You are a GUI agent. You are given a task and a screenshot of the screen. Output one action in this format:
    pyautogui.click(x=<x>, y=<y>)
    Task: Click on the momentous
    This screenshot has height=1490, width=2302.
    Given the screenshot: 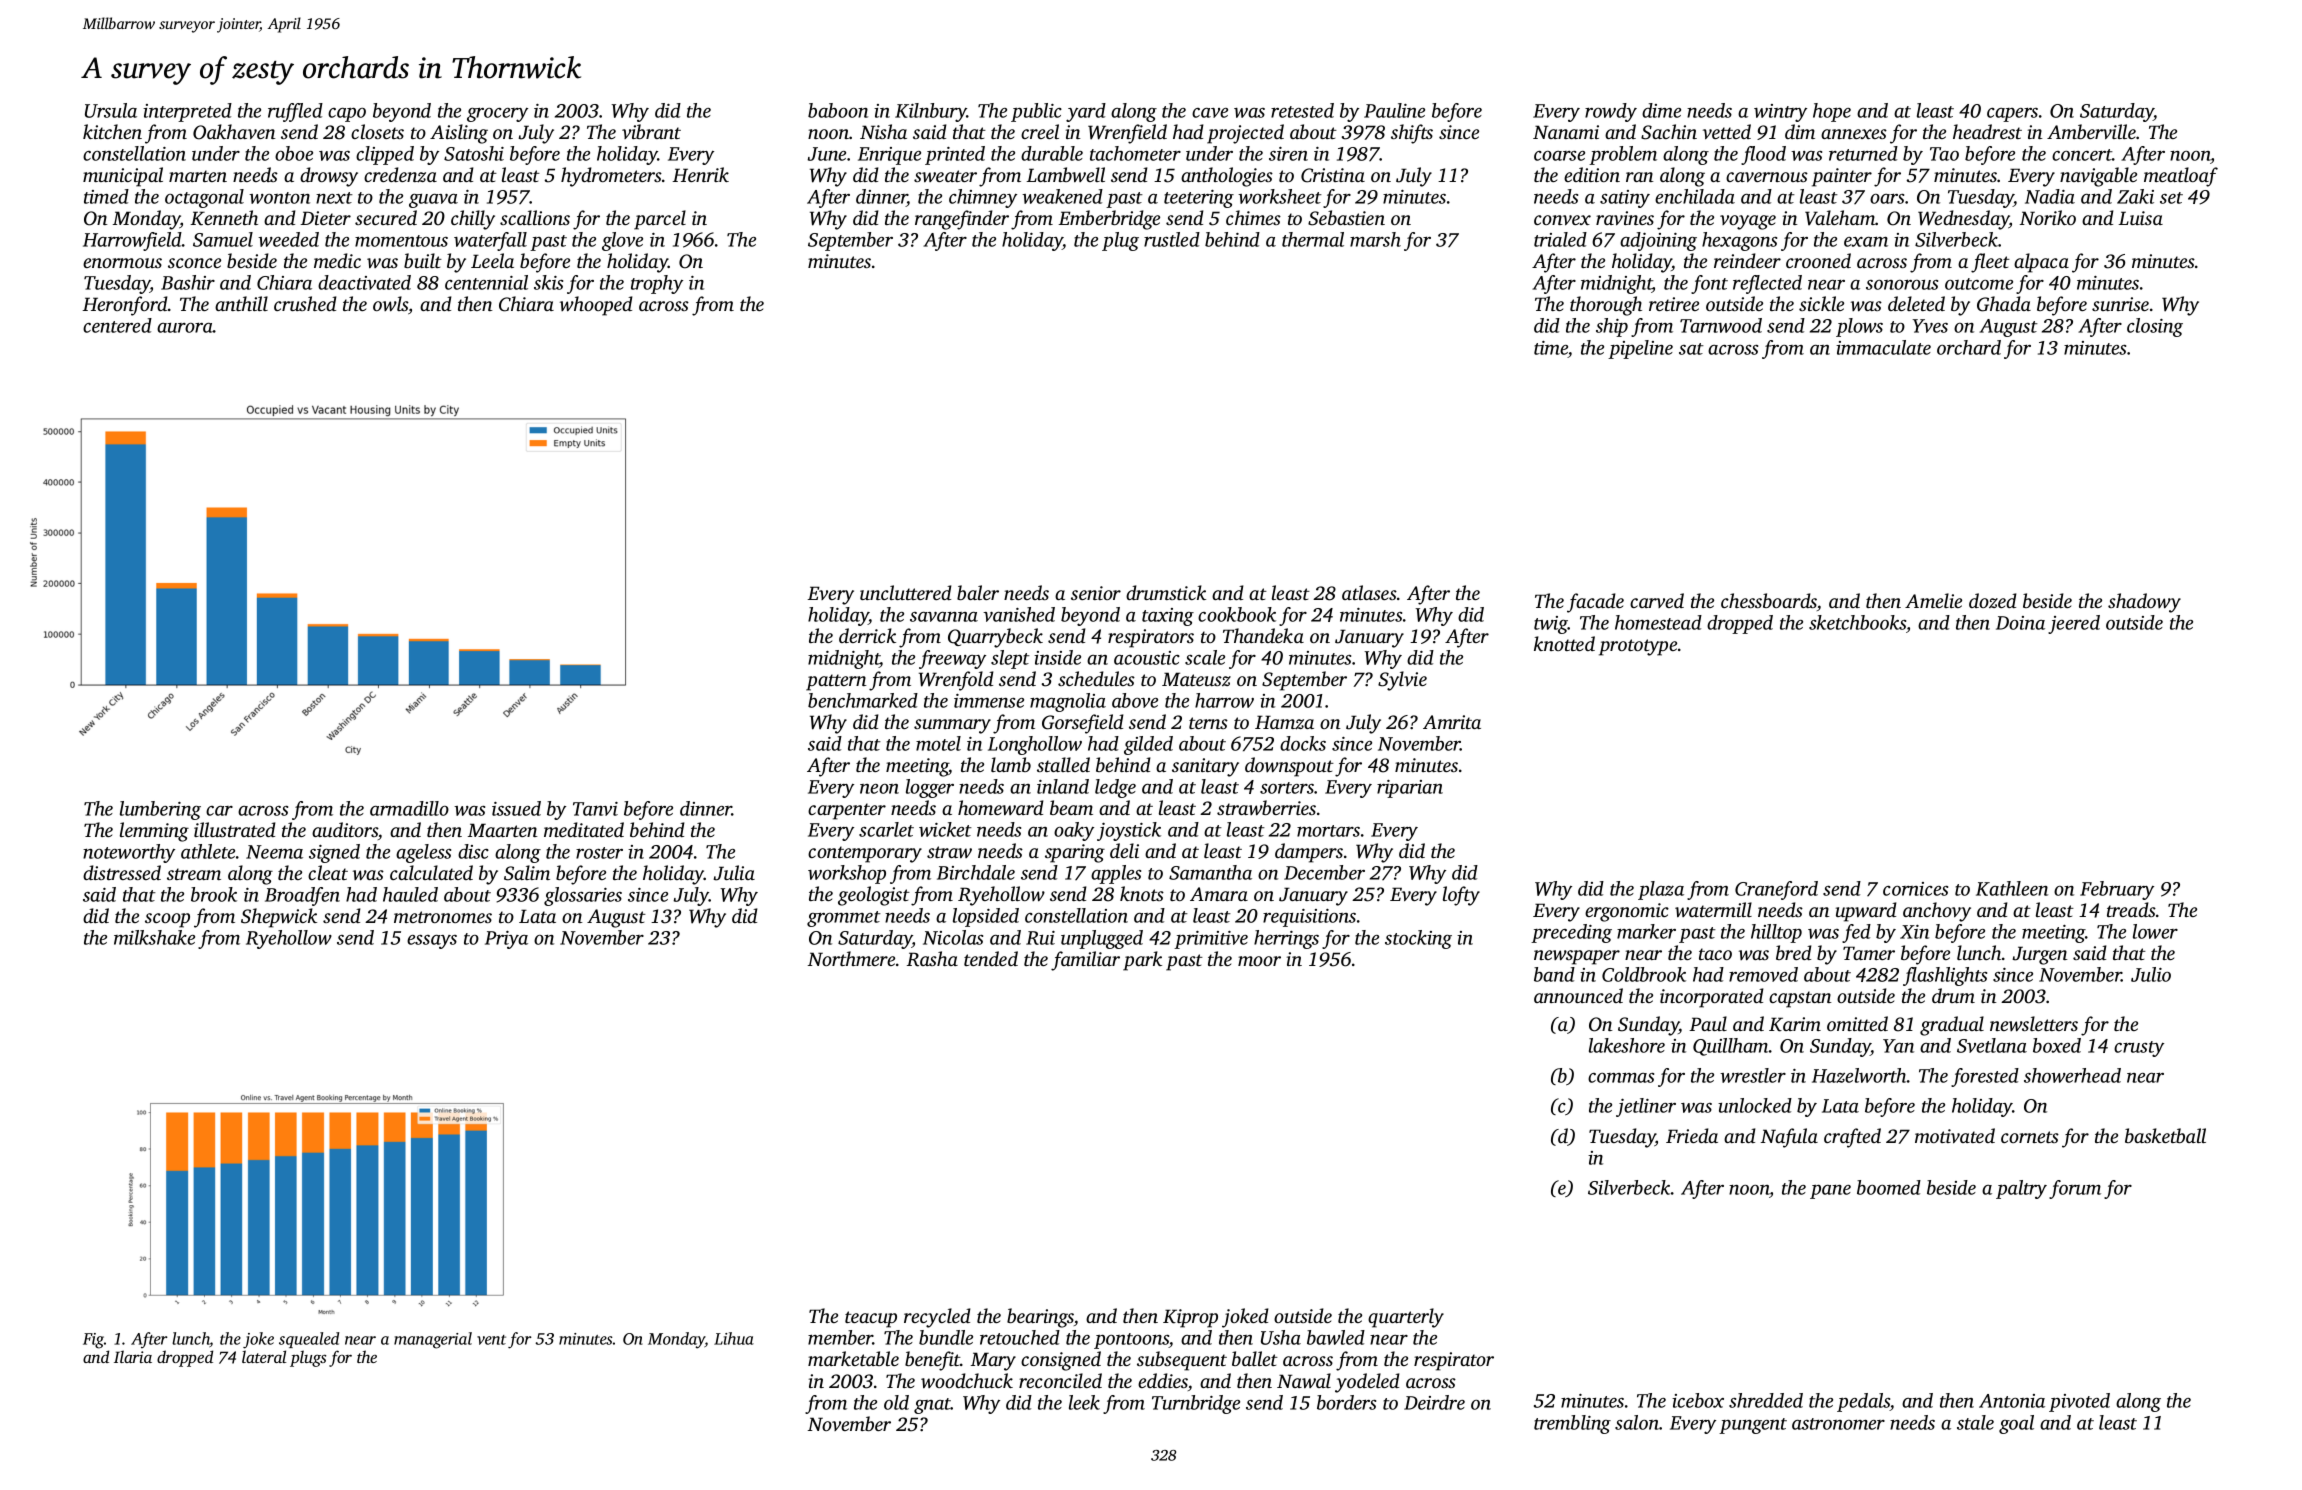 What is the action you would take?
    pyautogui.click(x=401, y=241)
